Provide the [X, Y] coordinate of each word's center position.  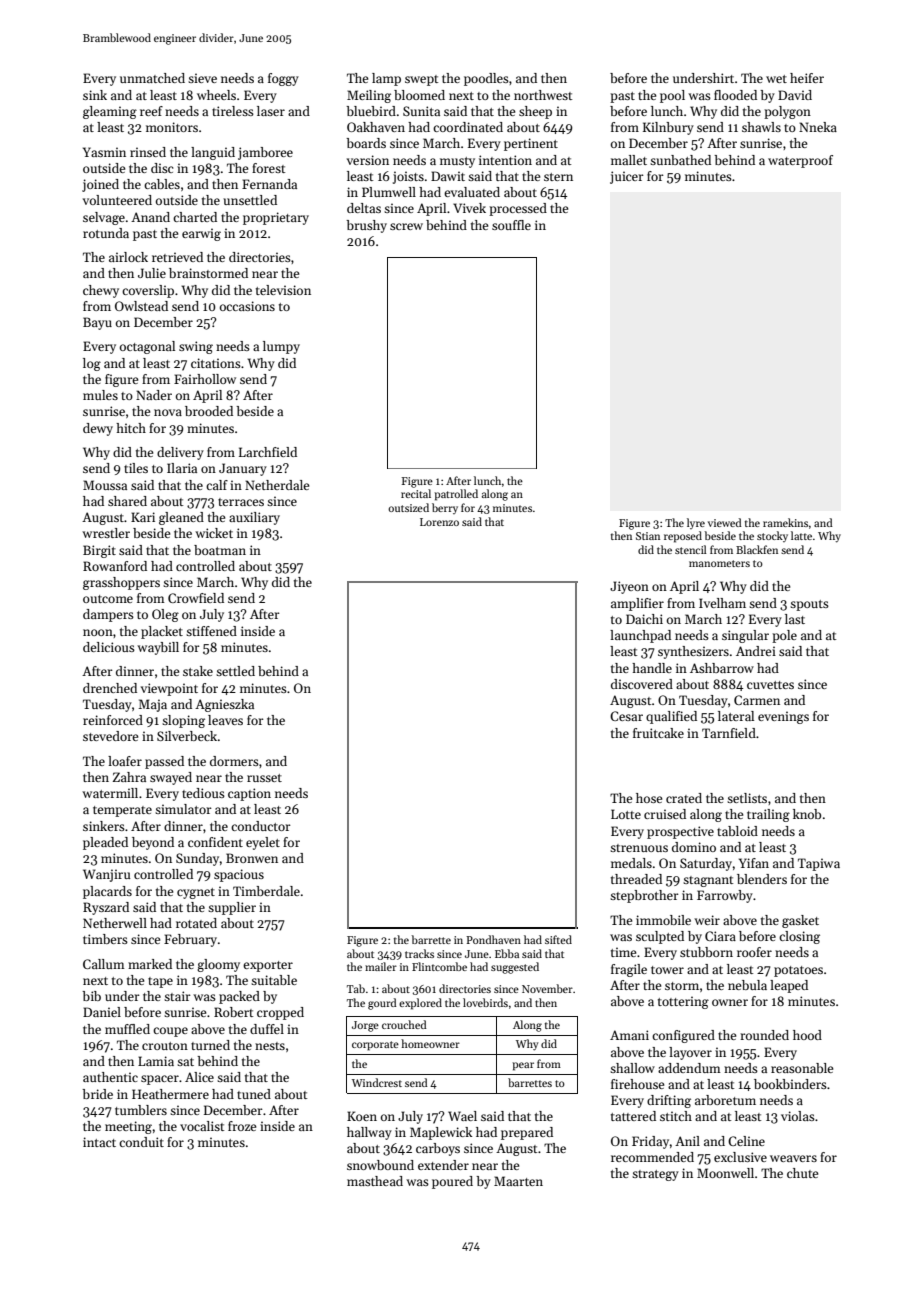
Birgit [99, 551]
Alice [199, 1077]
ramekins [785, 522]
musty [457, 162]
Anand [150, 217]
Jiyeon [629, 587]
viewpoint [169, 689]
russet [264, 778]
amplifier [637, 604]
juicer [627, 177]
